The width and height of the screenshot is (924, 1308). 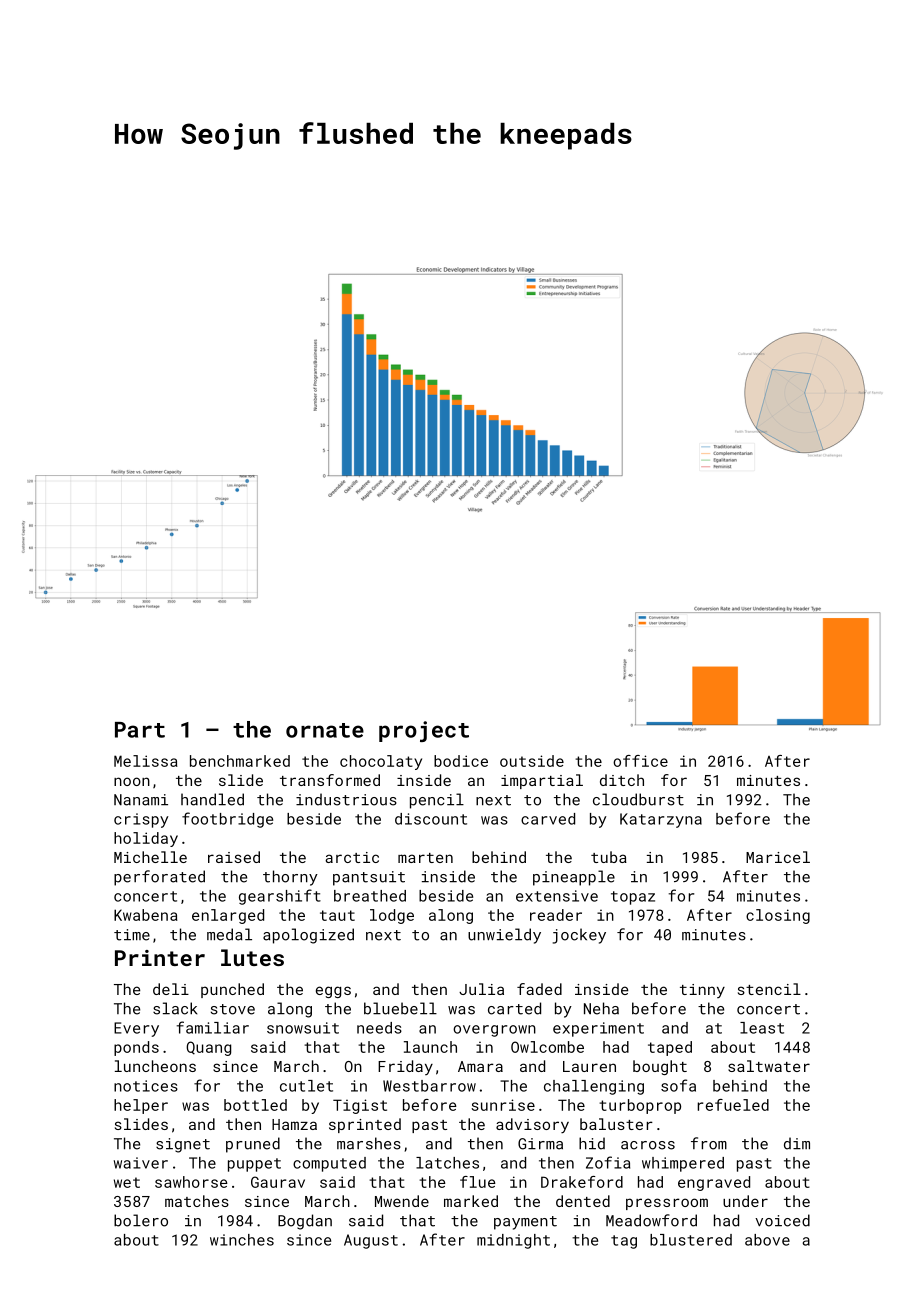 What do you see at coordinates (141, 1220) in the screenshot?
I see `bolero` at bounding box center [141, 1220].
